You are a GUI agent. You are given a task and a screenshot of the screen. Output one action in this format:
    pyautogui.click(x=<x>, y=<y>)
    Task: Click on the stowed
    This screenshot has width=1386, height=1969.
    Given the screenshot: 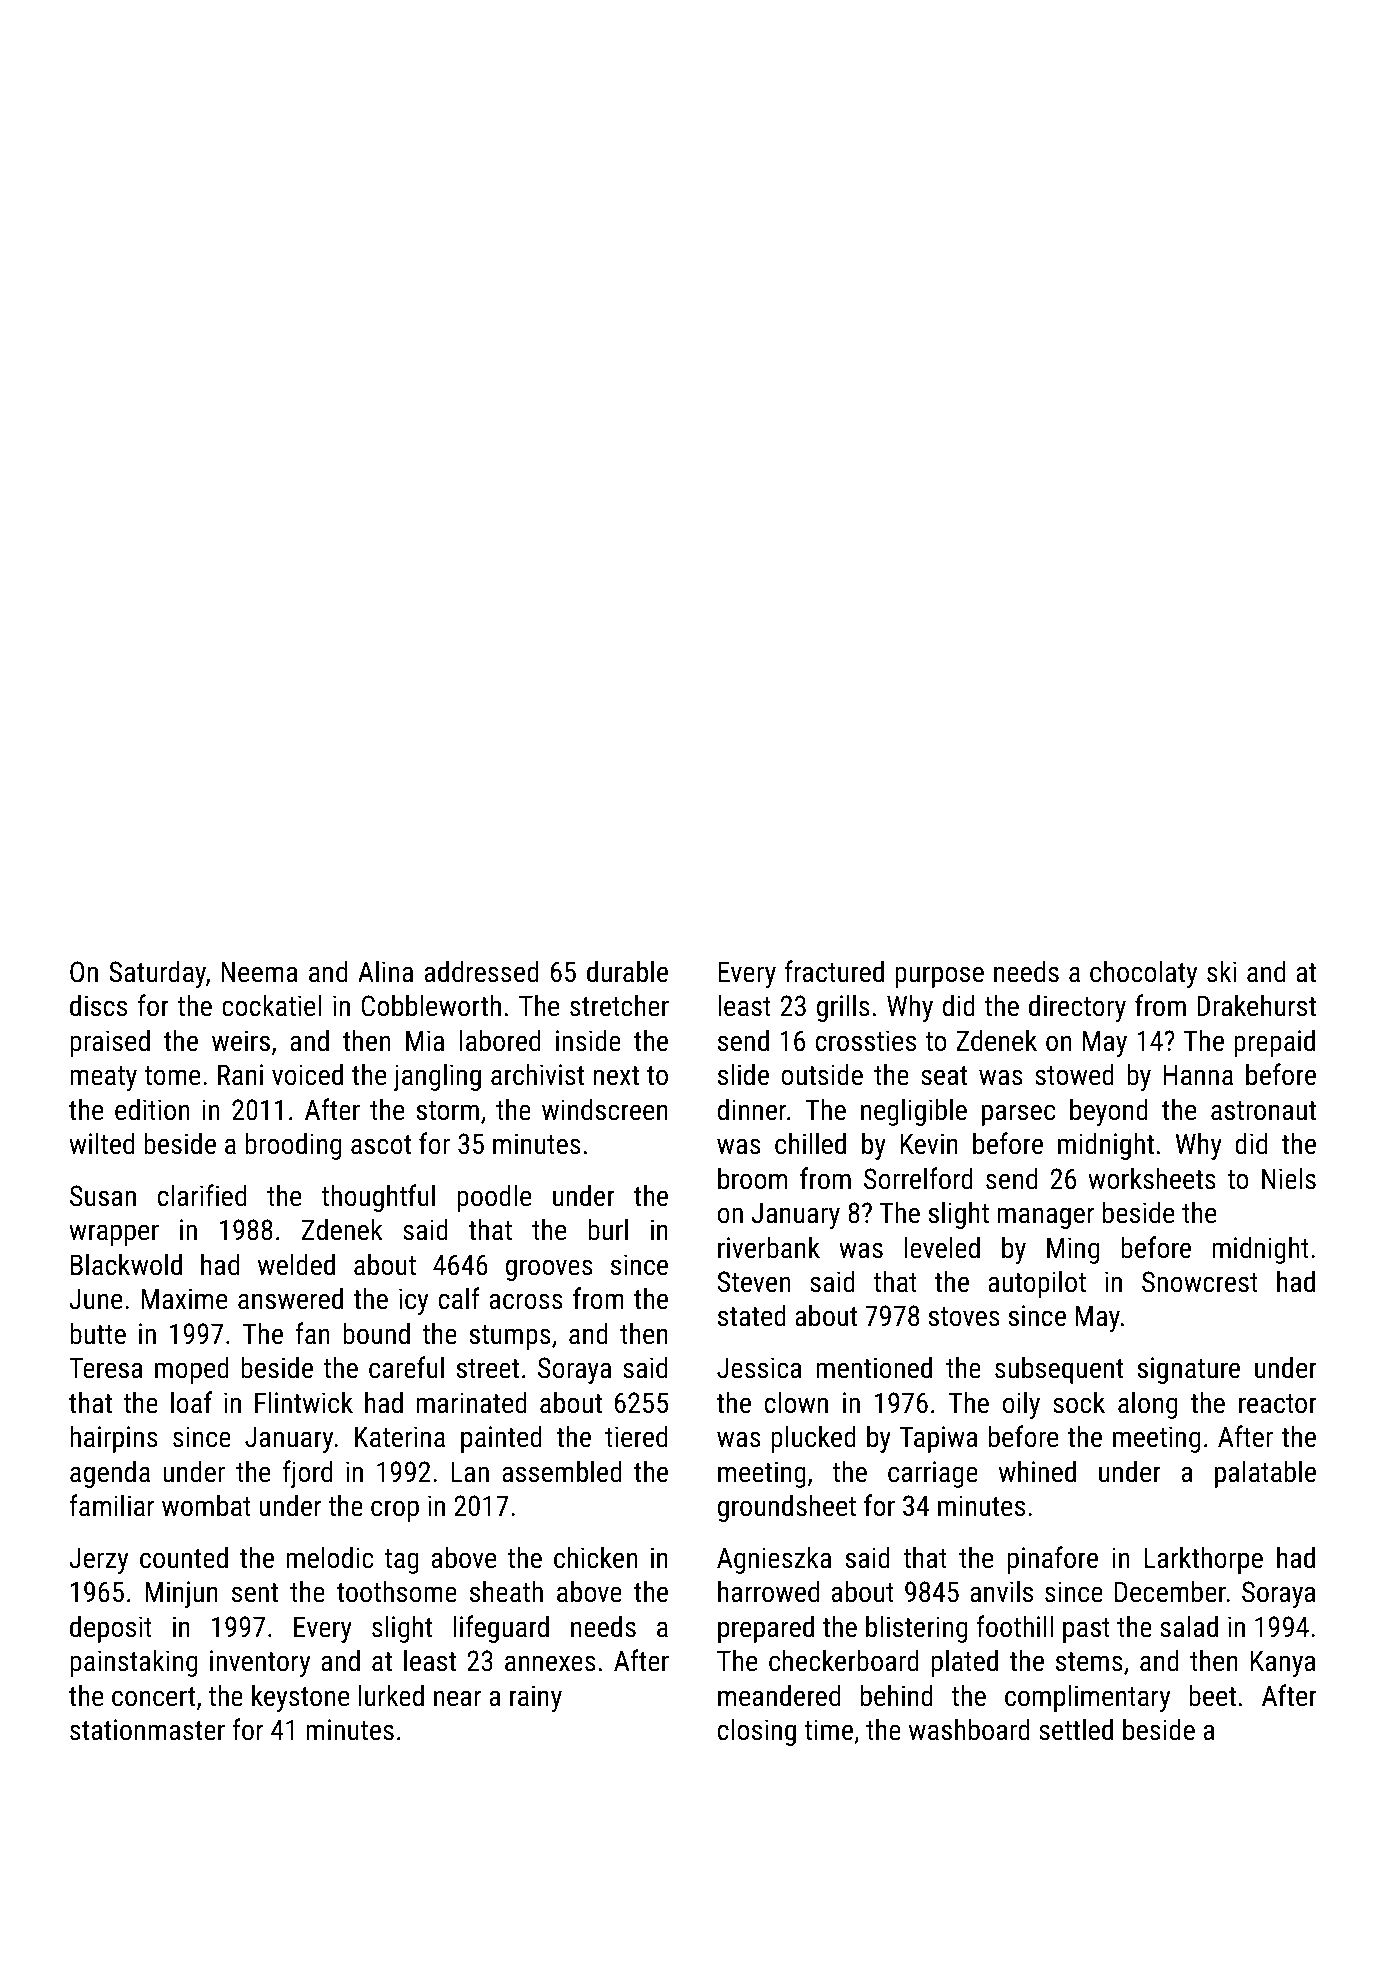 What is the action you would take?
    pyautogui.click(x=1074, y=1074)
